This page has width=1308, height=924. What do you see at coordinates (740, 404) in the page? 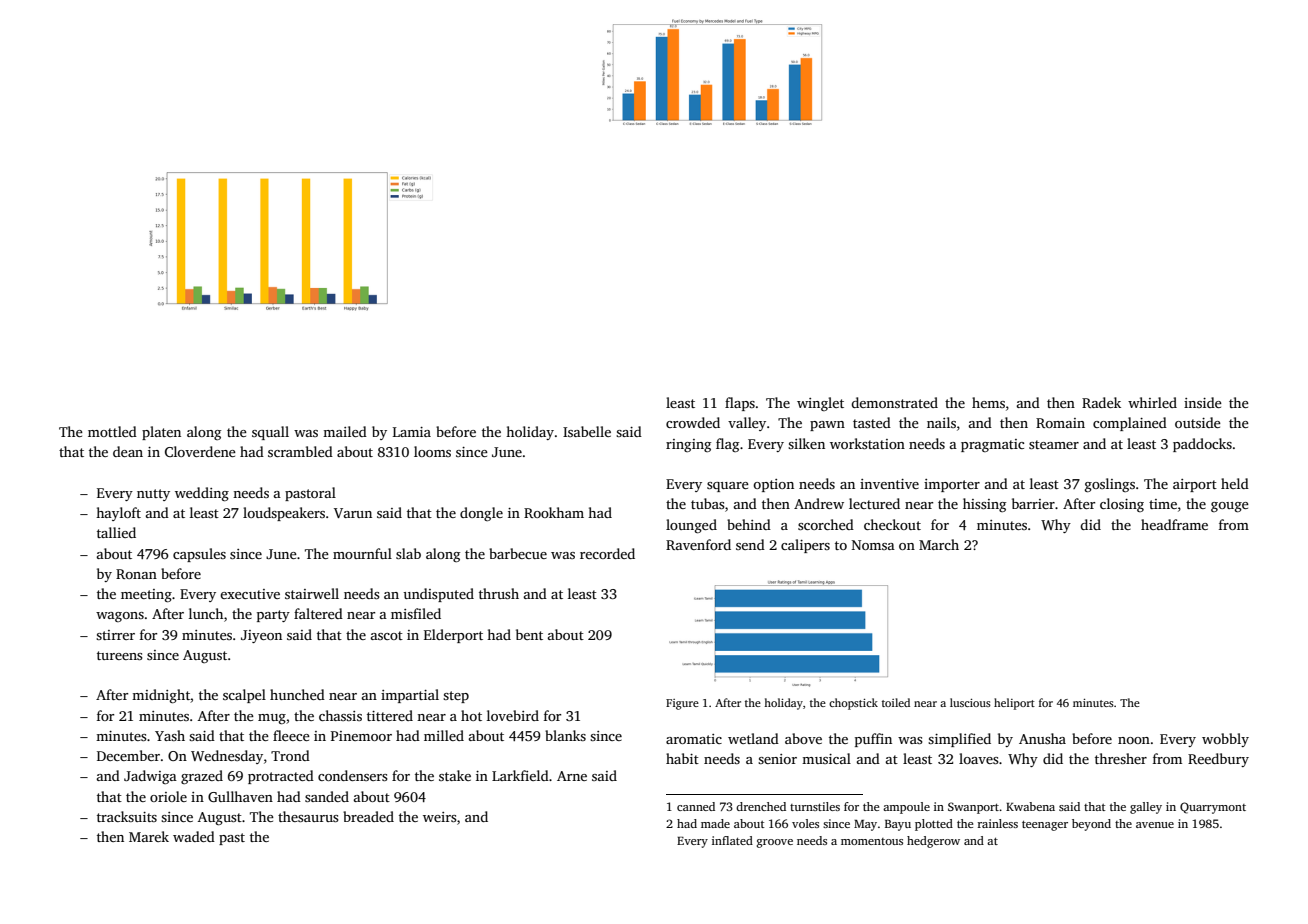
I see `flaps` at bounding box center [740, 404].
